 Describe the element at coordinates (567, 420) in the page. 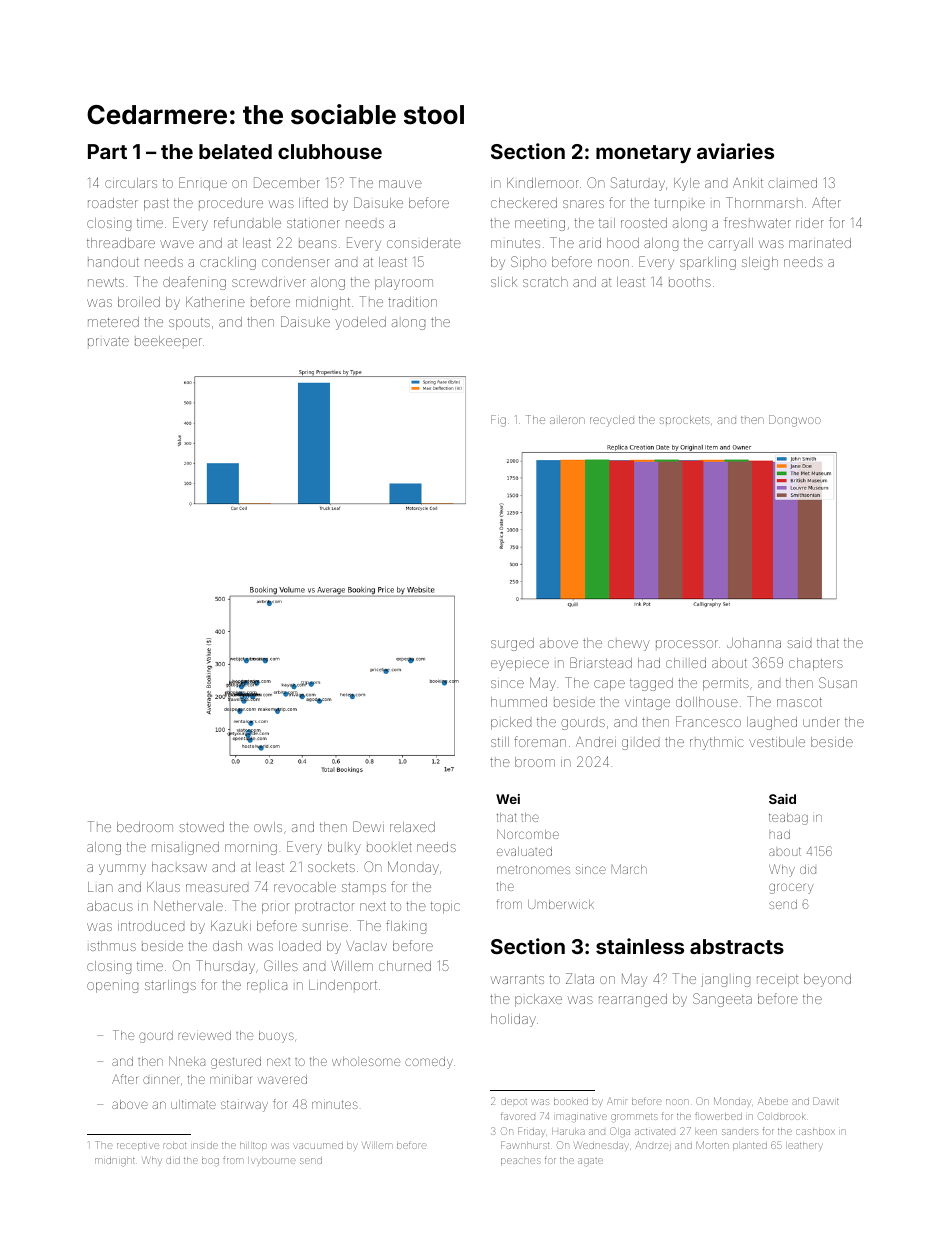

I see `aileron` at that location.
